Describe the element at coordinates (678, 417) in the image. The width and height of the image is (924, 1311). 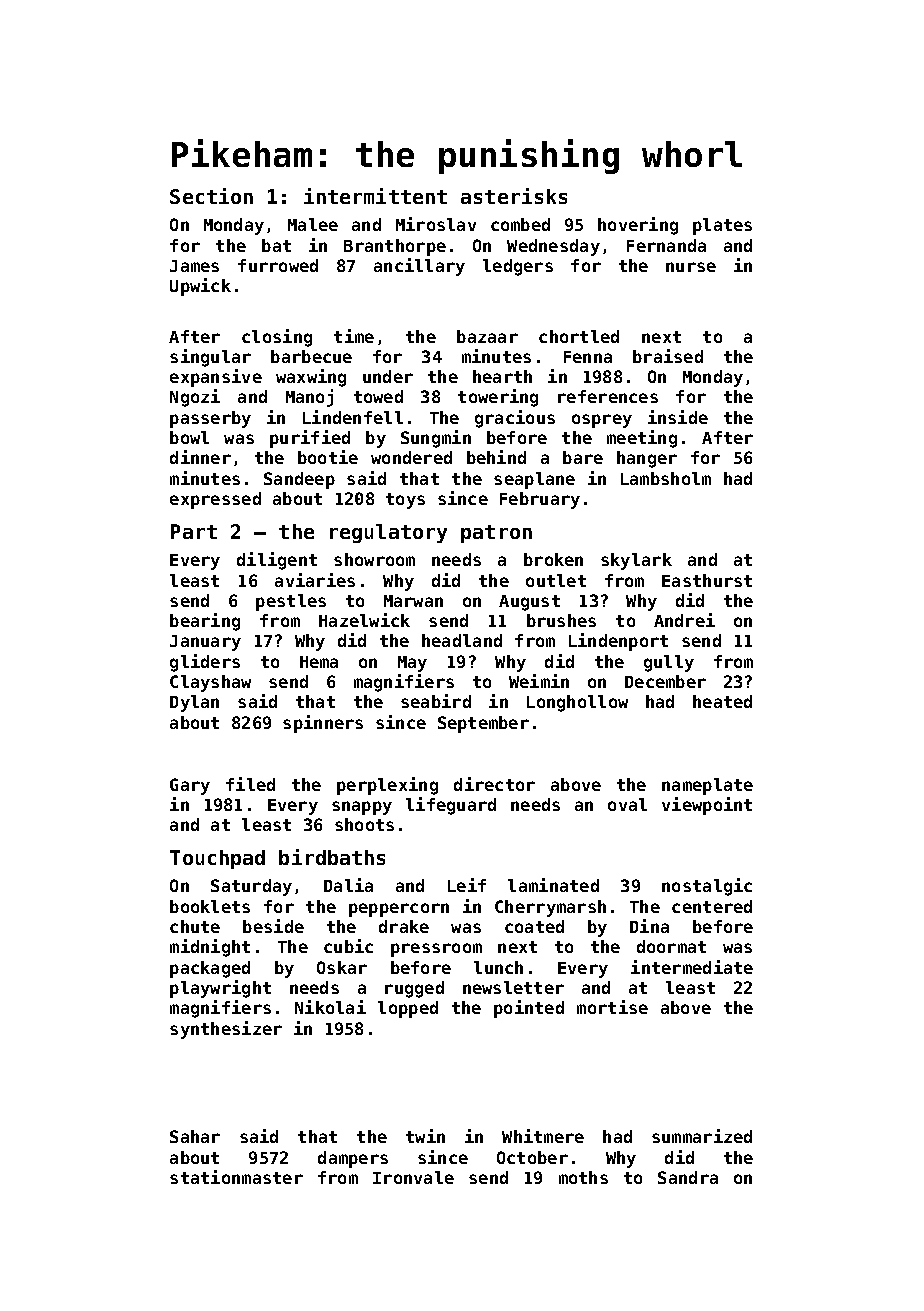
I see `inside` at that location.
